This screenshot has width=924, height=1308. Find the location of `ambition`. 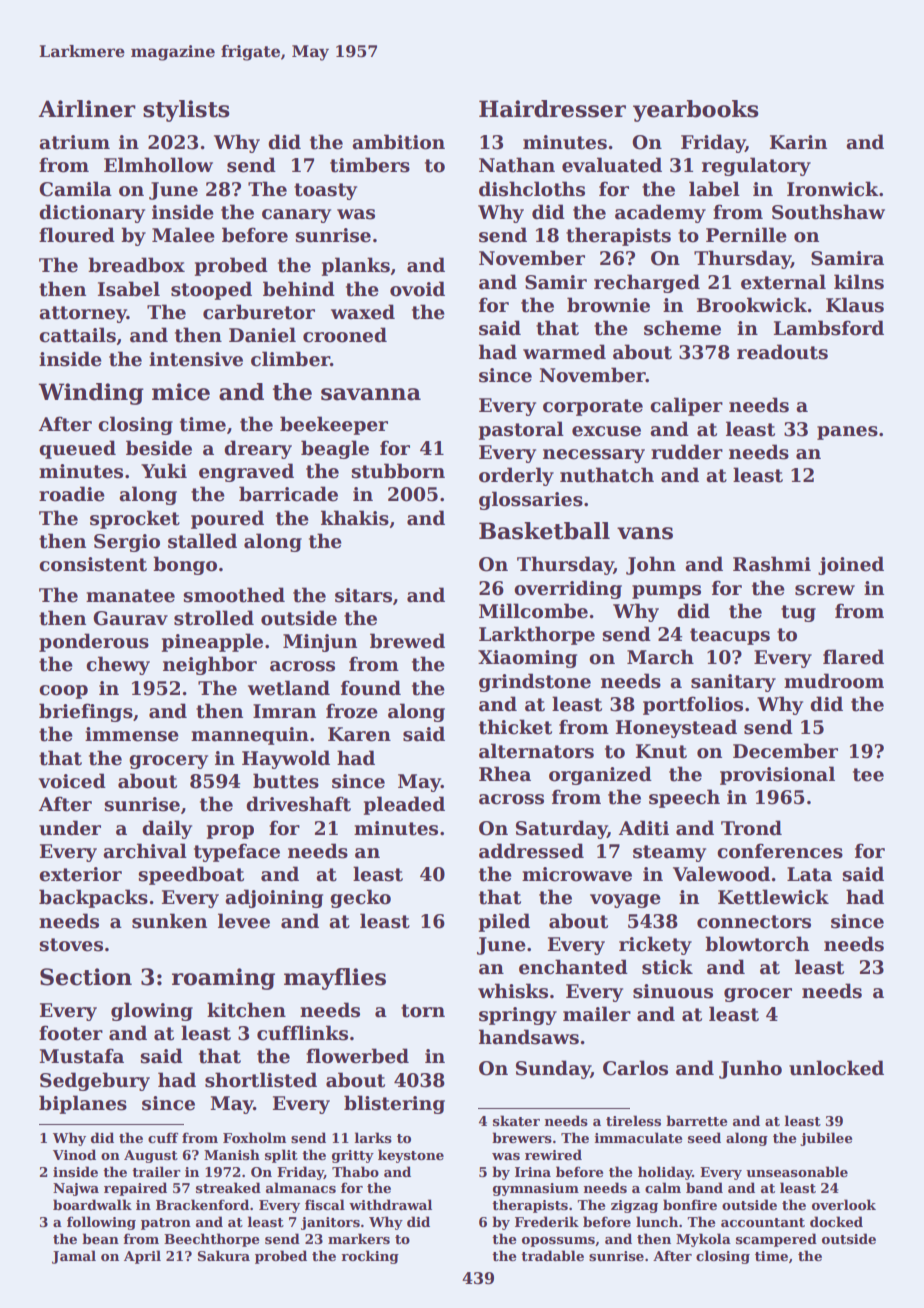

ambition is located at coordinates (398, 142).
